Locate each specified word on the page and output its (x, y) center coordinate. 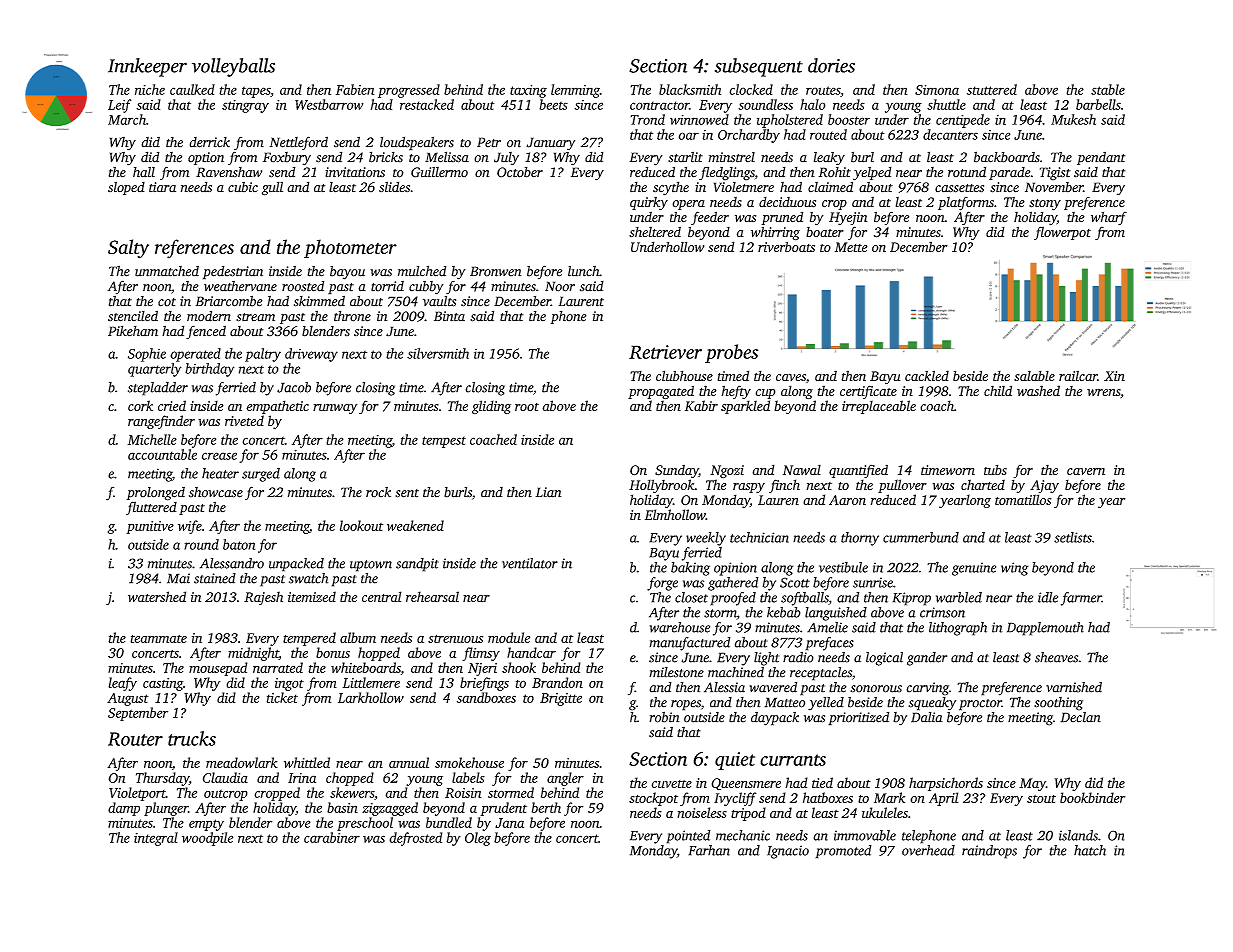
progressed (409, 91)
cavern (1086, 471)
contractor (659, 105)
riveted (244, 420)
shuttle (946, 104)
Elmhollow (675, 514)
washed (1038, 390)
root (527, 407)
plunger (166, 809)
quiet (735, 761)
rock (378, 492)
